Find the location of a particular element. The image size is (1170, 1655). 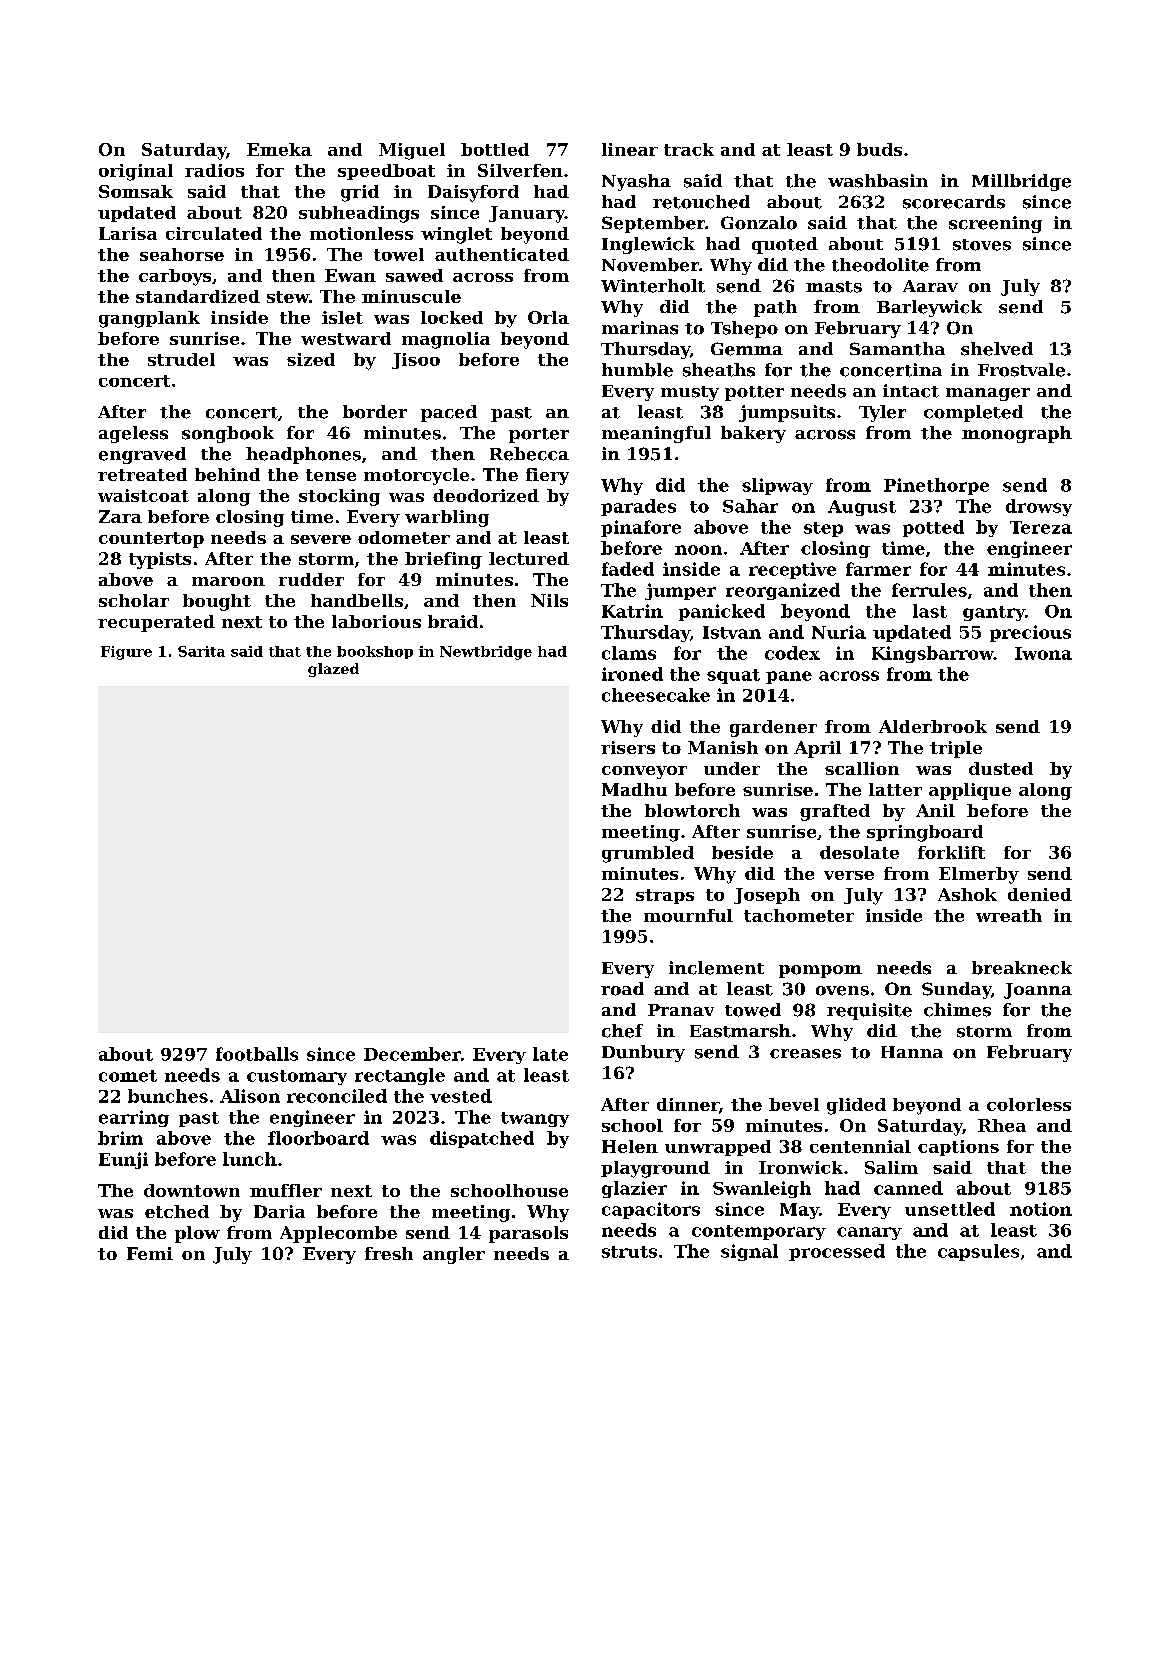

bottled is located at coordinates (495, 149).
